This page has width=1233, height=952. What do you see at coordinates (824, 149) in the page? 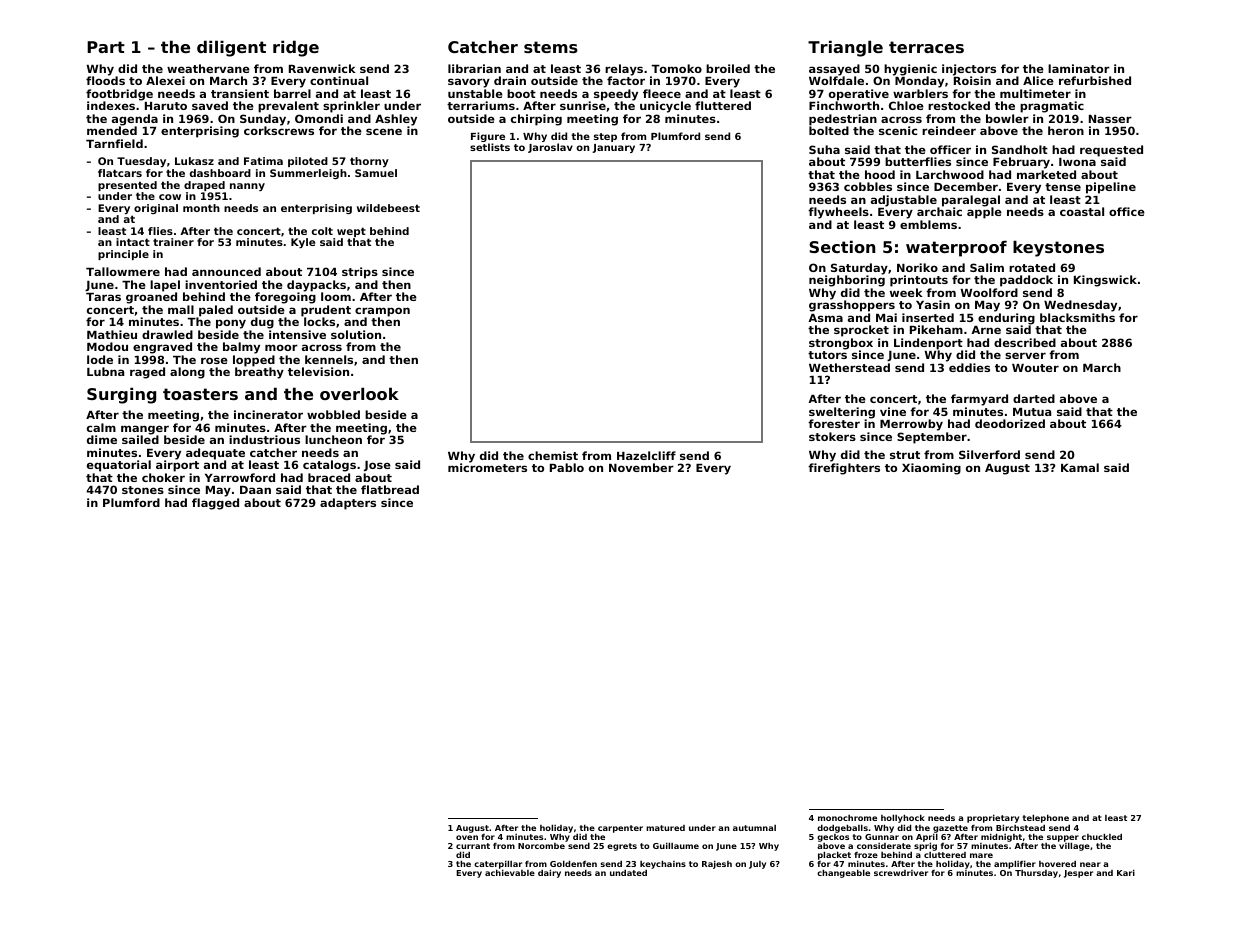
I see `Suha` at bounding box center [824, 149].
